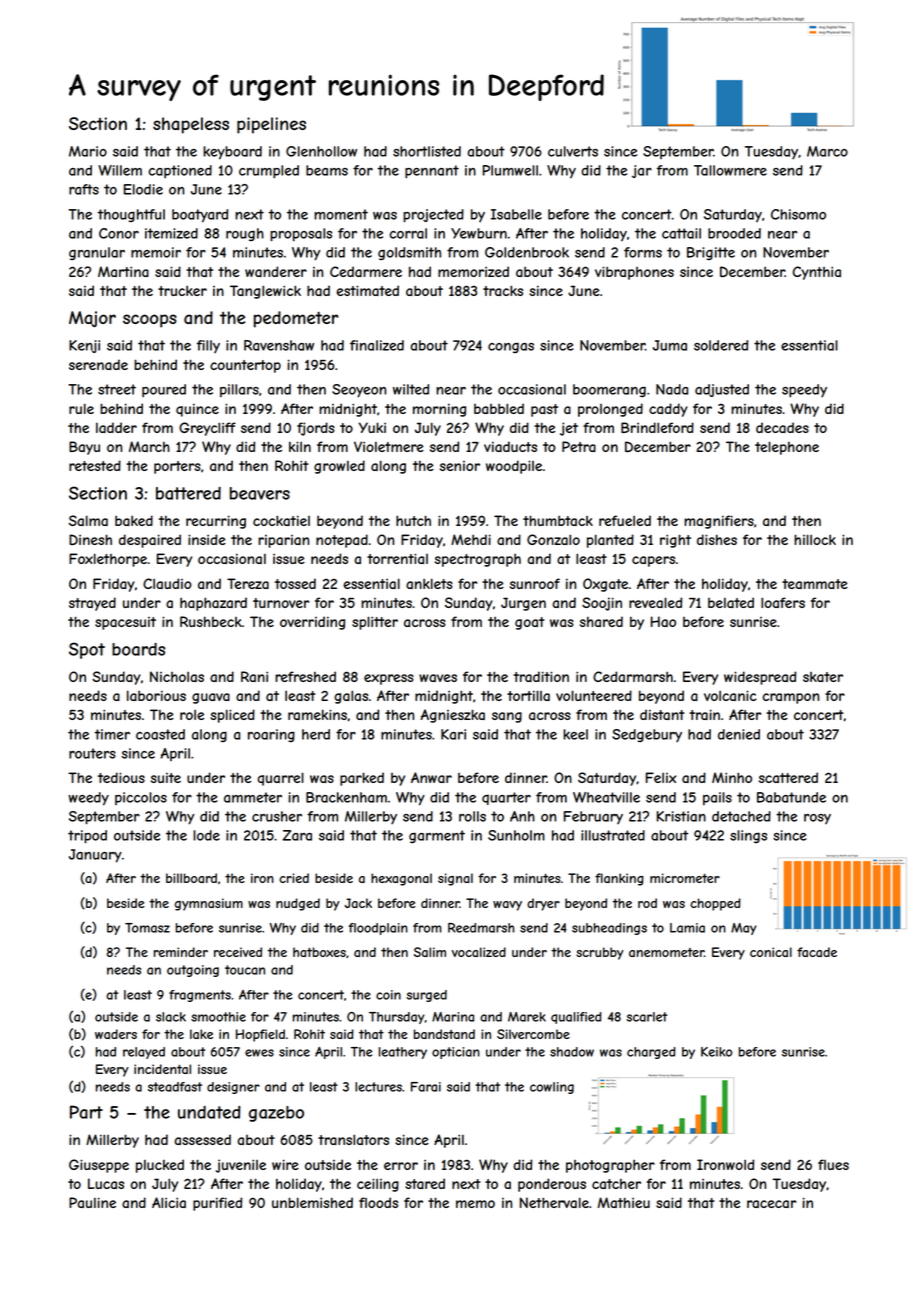  Describe the element at coordinates (730, 170) in the page. I see `Tallowmere` at that location.
